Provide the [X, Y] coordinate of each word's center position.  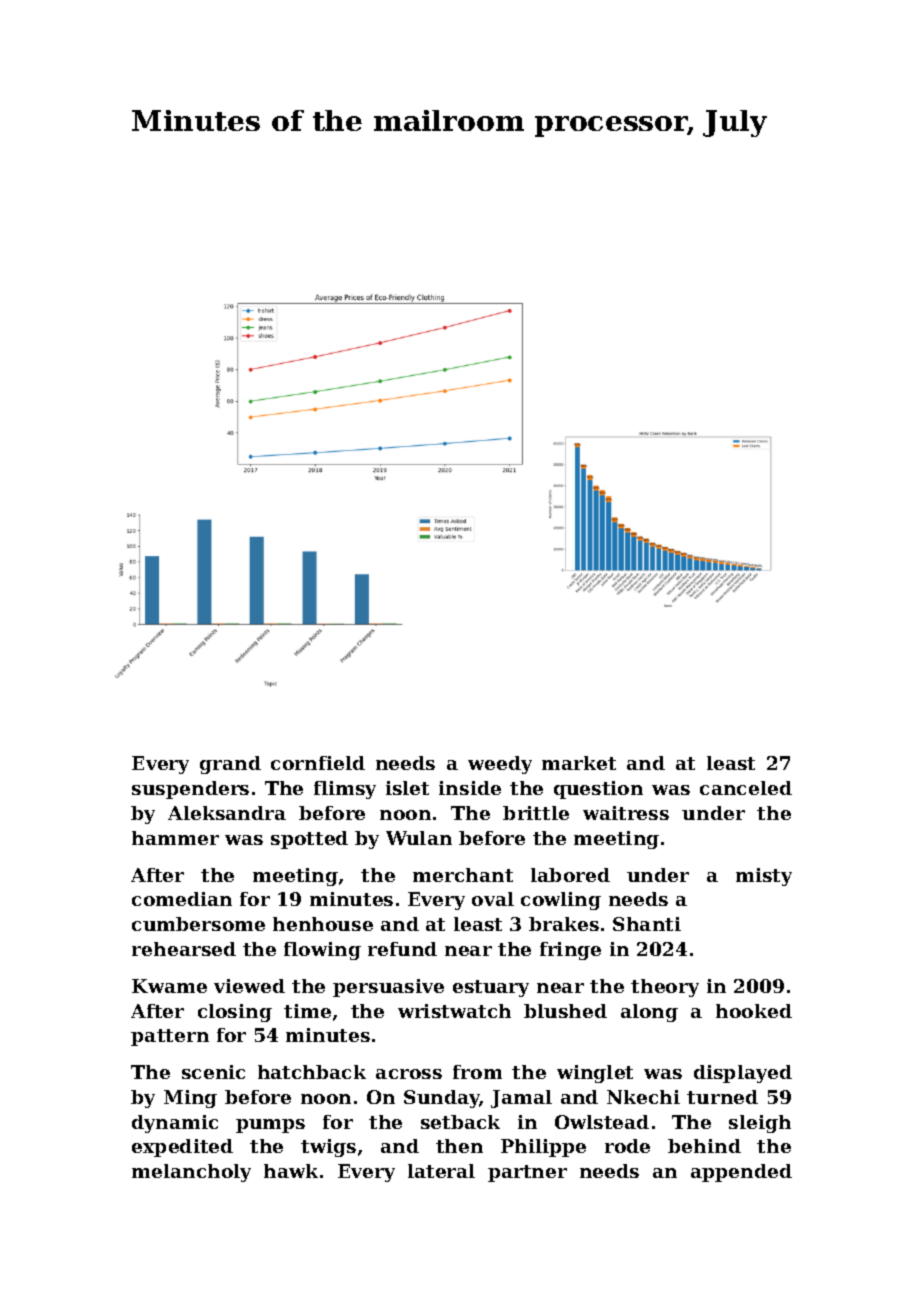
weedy [500, 765]
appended [741, 1173]
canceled [746, 788]
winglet [595, 1074]
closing [235, 1013]
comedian [182, 899]
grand [230, 765]
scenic [213, 1072]
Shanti [647, 924]
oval [493, 899]
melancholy [191, 1173]
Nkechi [643, 1097]
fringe [570, 951]
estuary [491, 988]
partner [527, 1173]
